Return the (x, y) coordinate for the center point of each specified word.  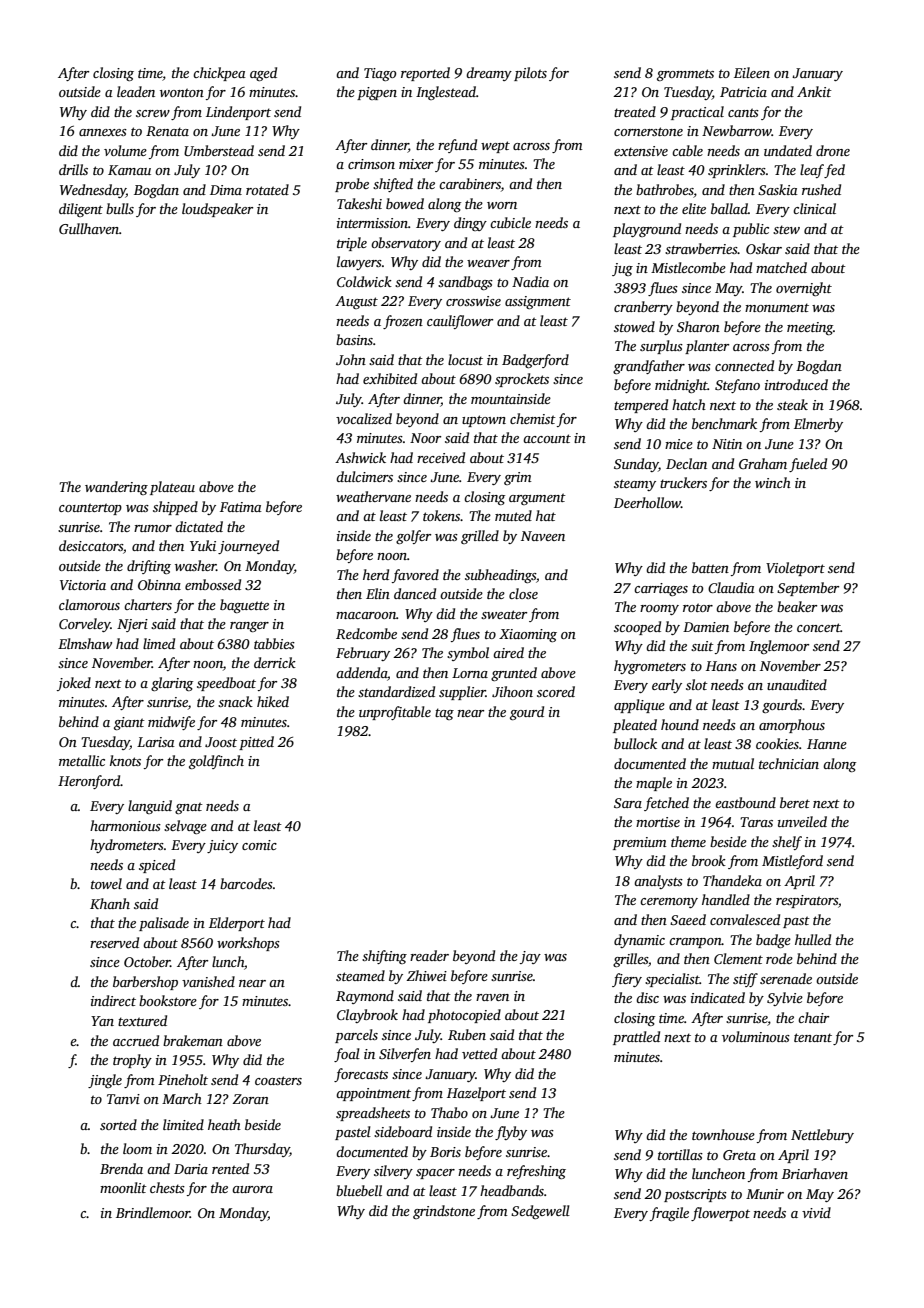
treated (635, 111)
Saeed (688, 919)
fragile (669, 1214)
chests (167, 1187)
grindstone (444, 1212)
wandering (116, 488)
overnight (804, 289)
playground (647, 230)
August (356, 302)
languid (150, 807)
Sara (628, 803)
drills (73, 169)
